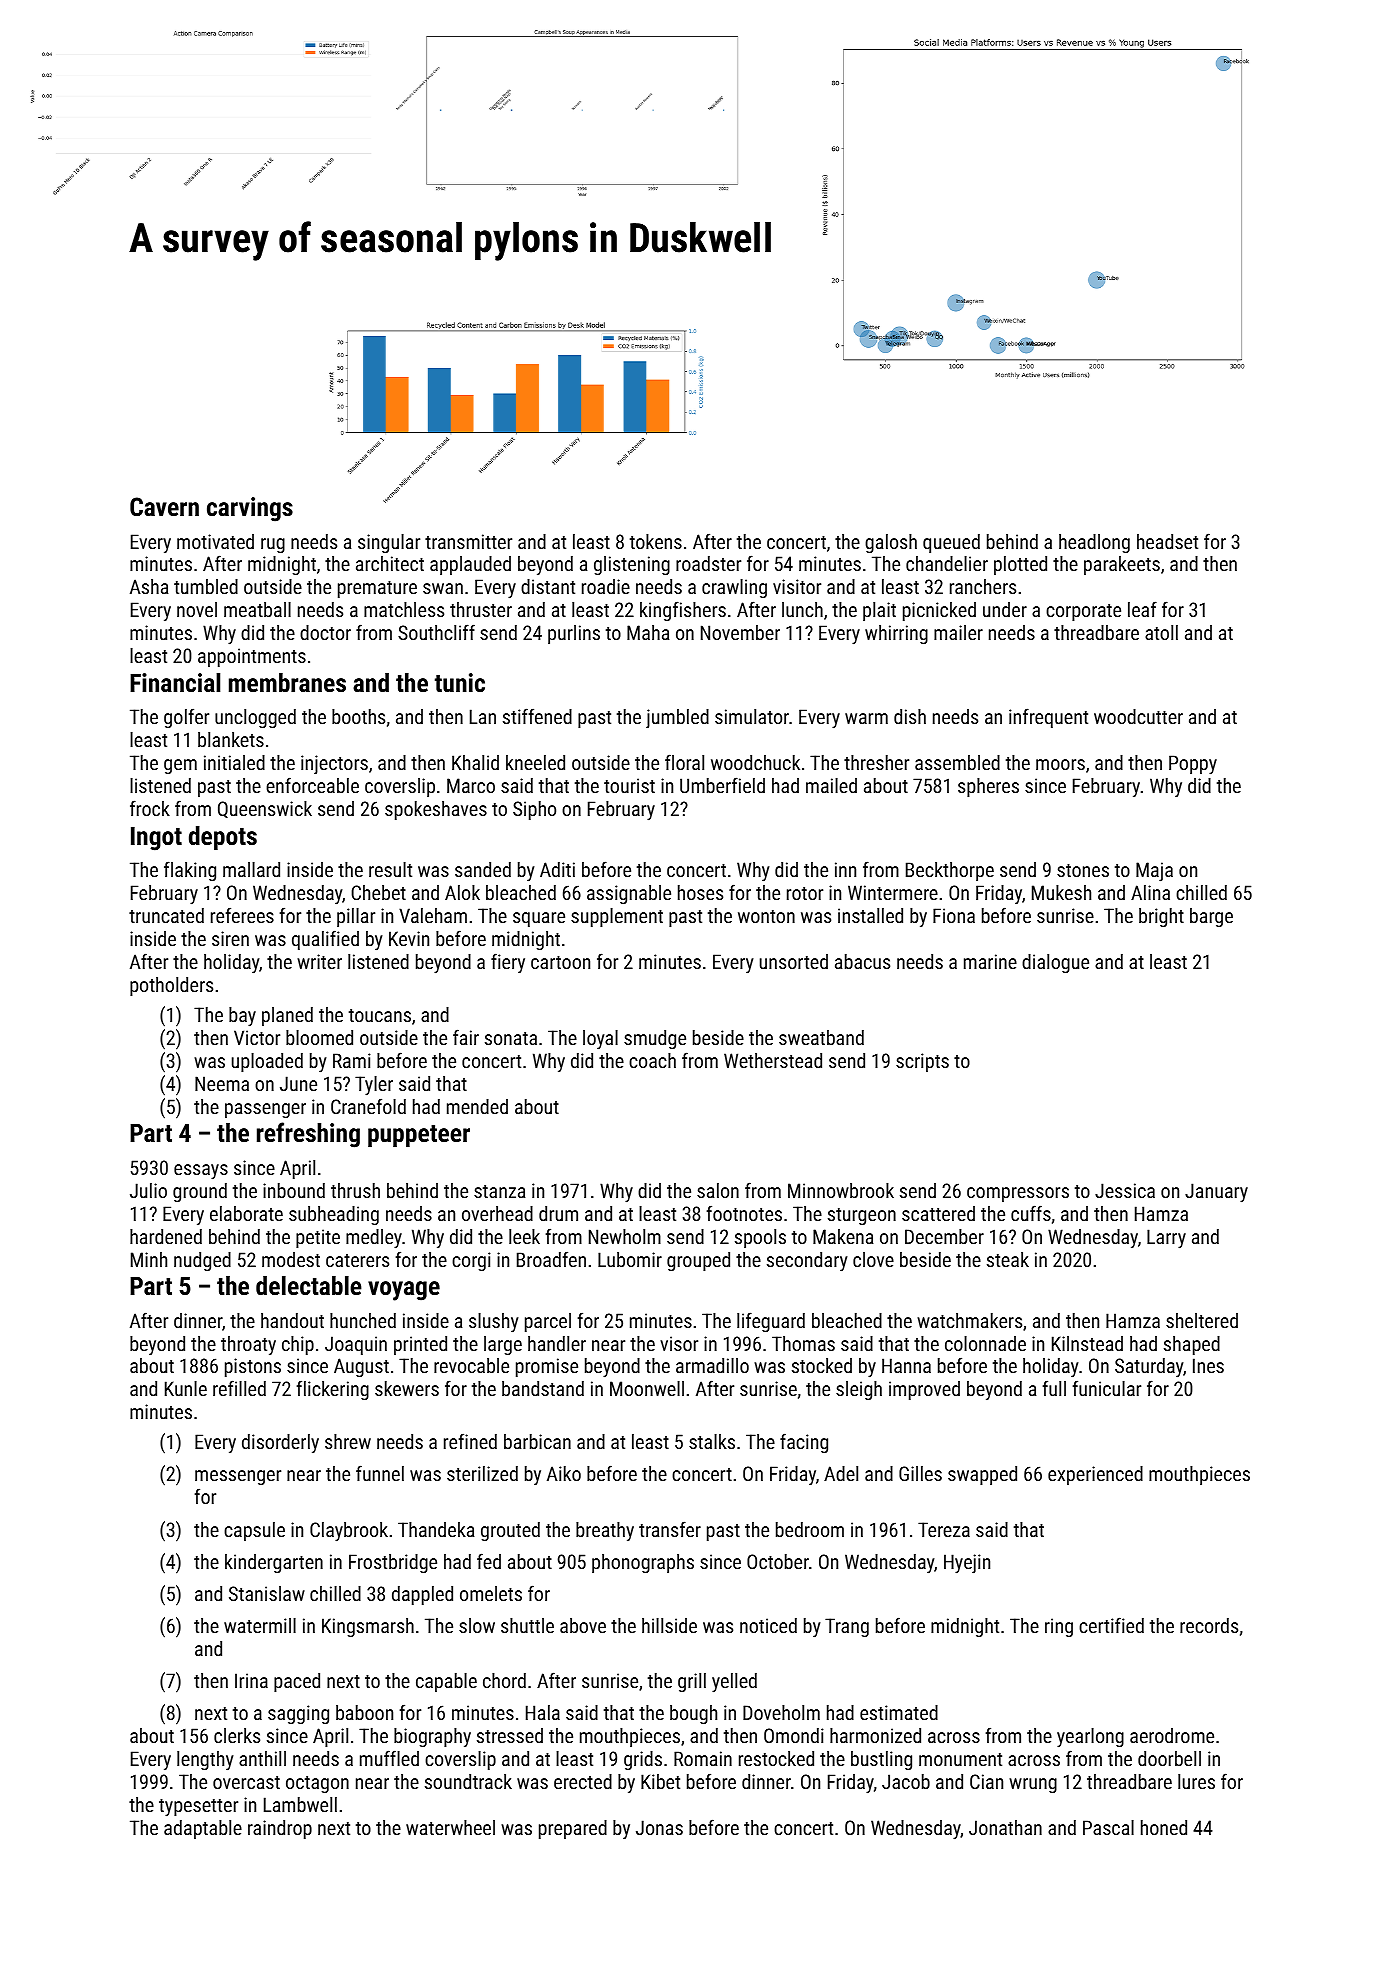  Describe the element at coordinates (1211, 917) in the page. I see `barge` at that location.
